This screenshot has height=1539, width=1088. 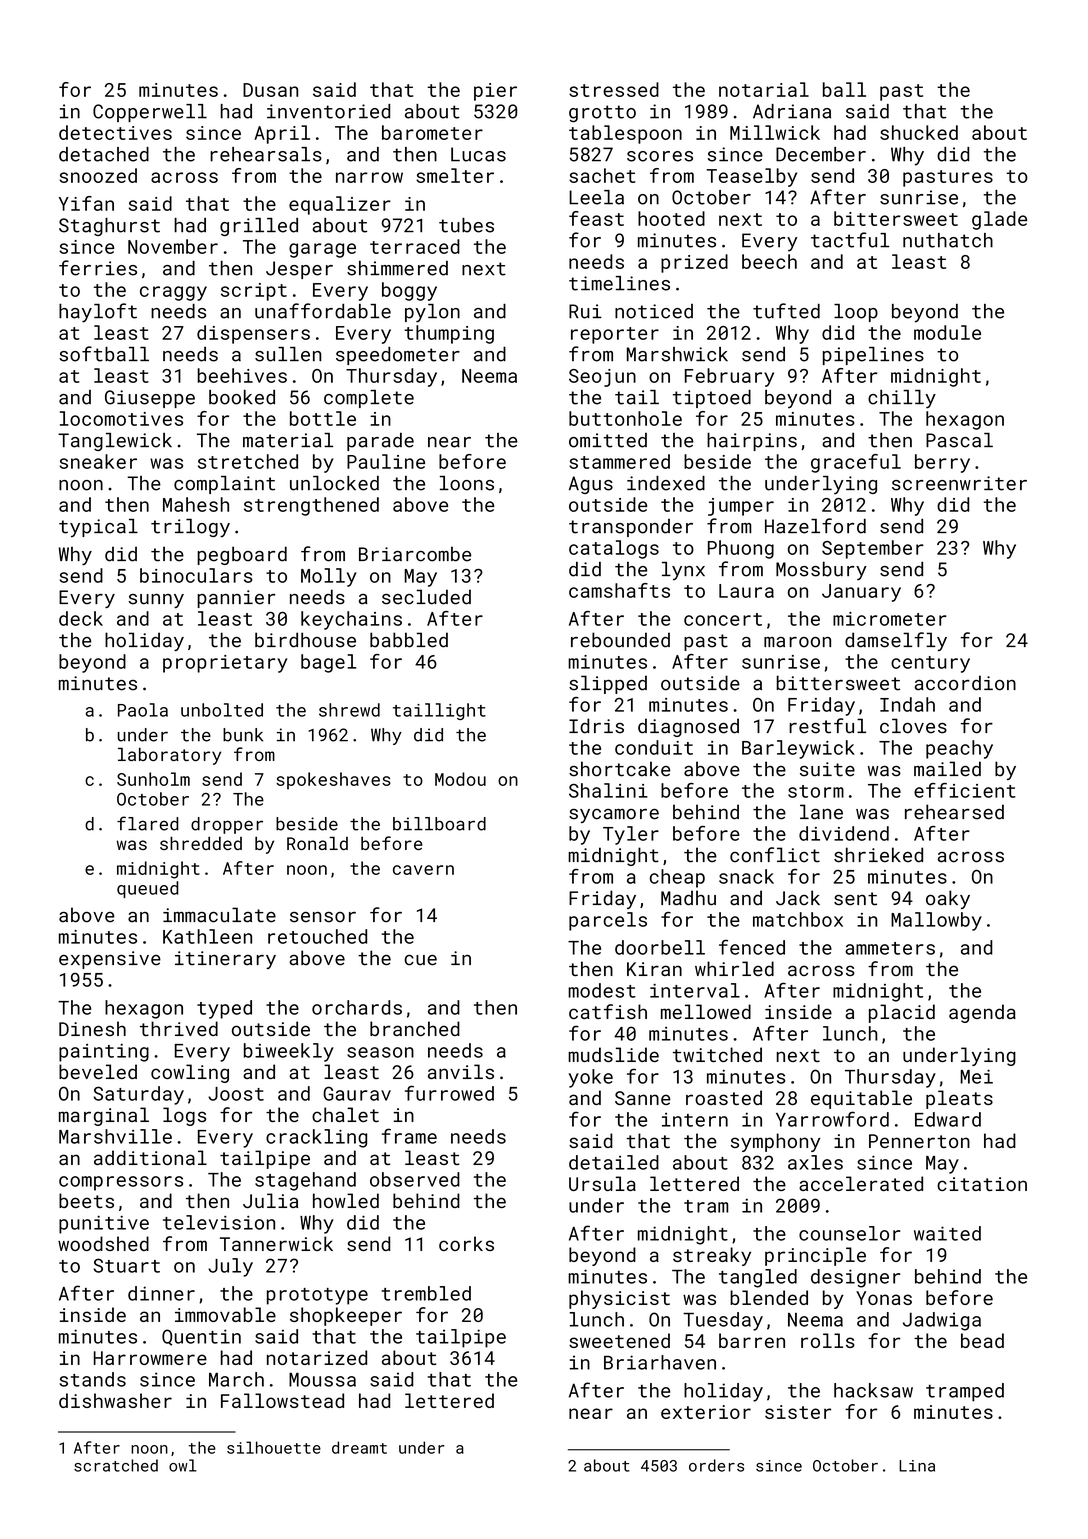 What do you see at coordinates (274, 1447) in the screenshot?
I see `silhouette` at bounding box center [274, 1447].
